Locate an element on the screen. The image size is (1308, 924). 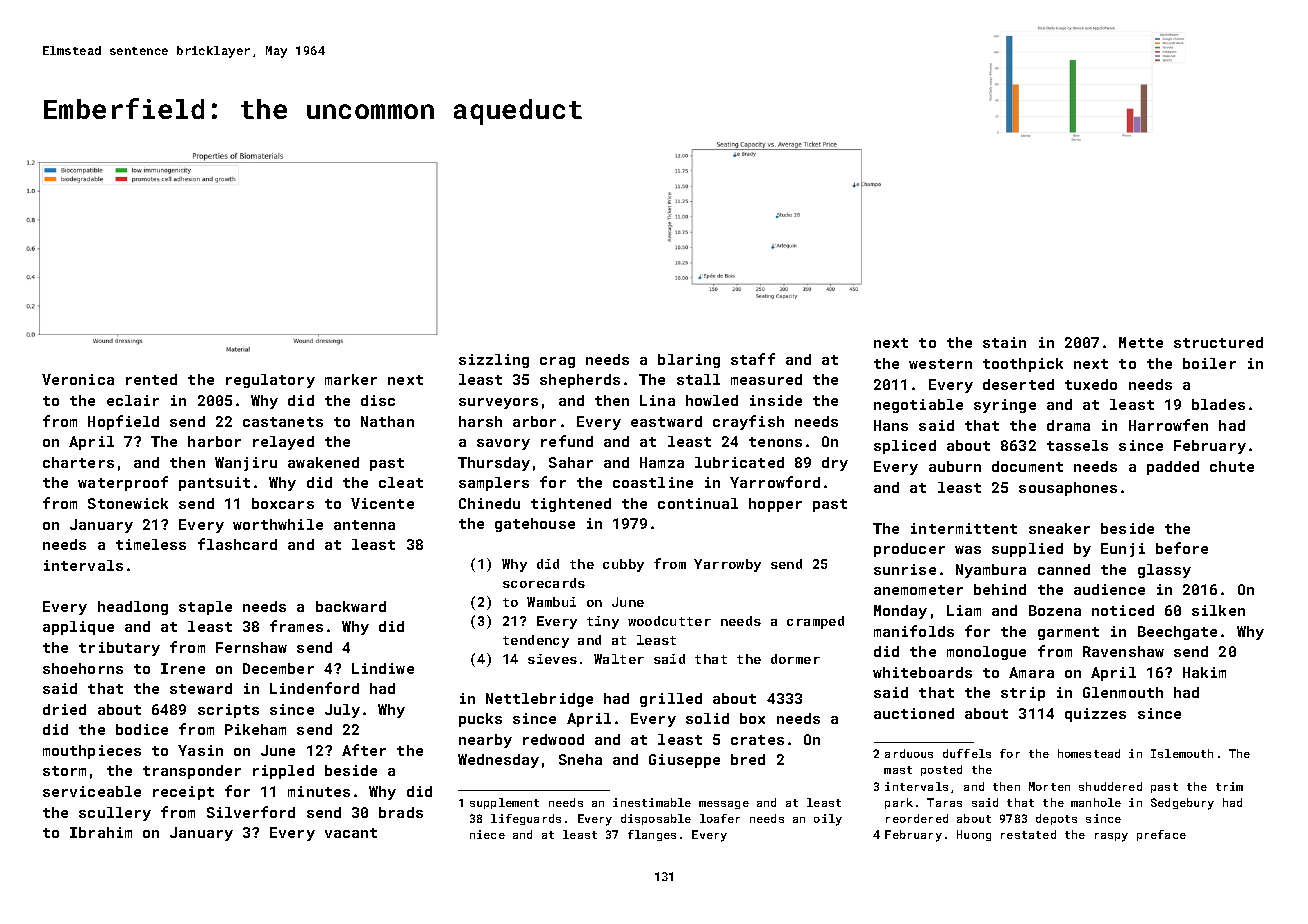
regulatory is located at coordinates (270, 381).
